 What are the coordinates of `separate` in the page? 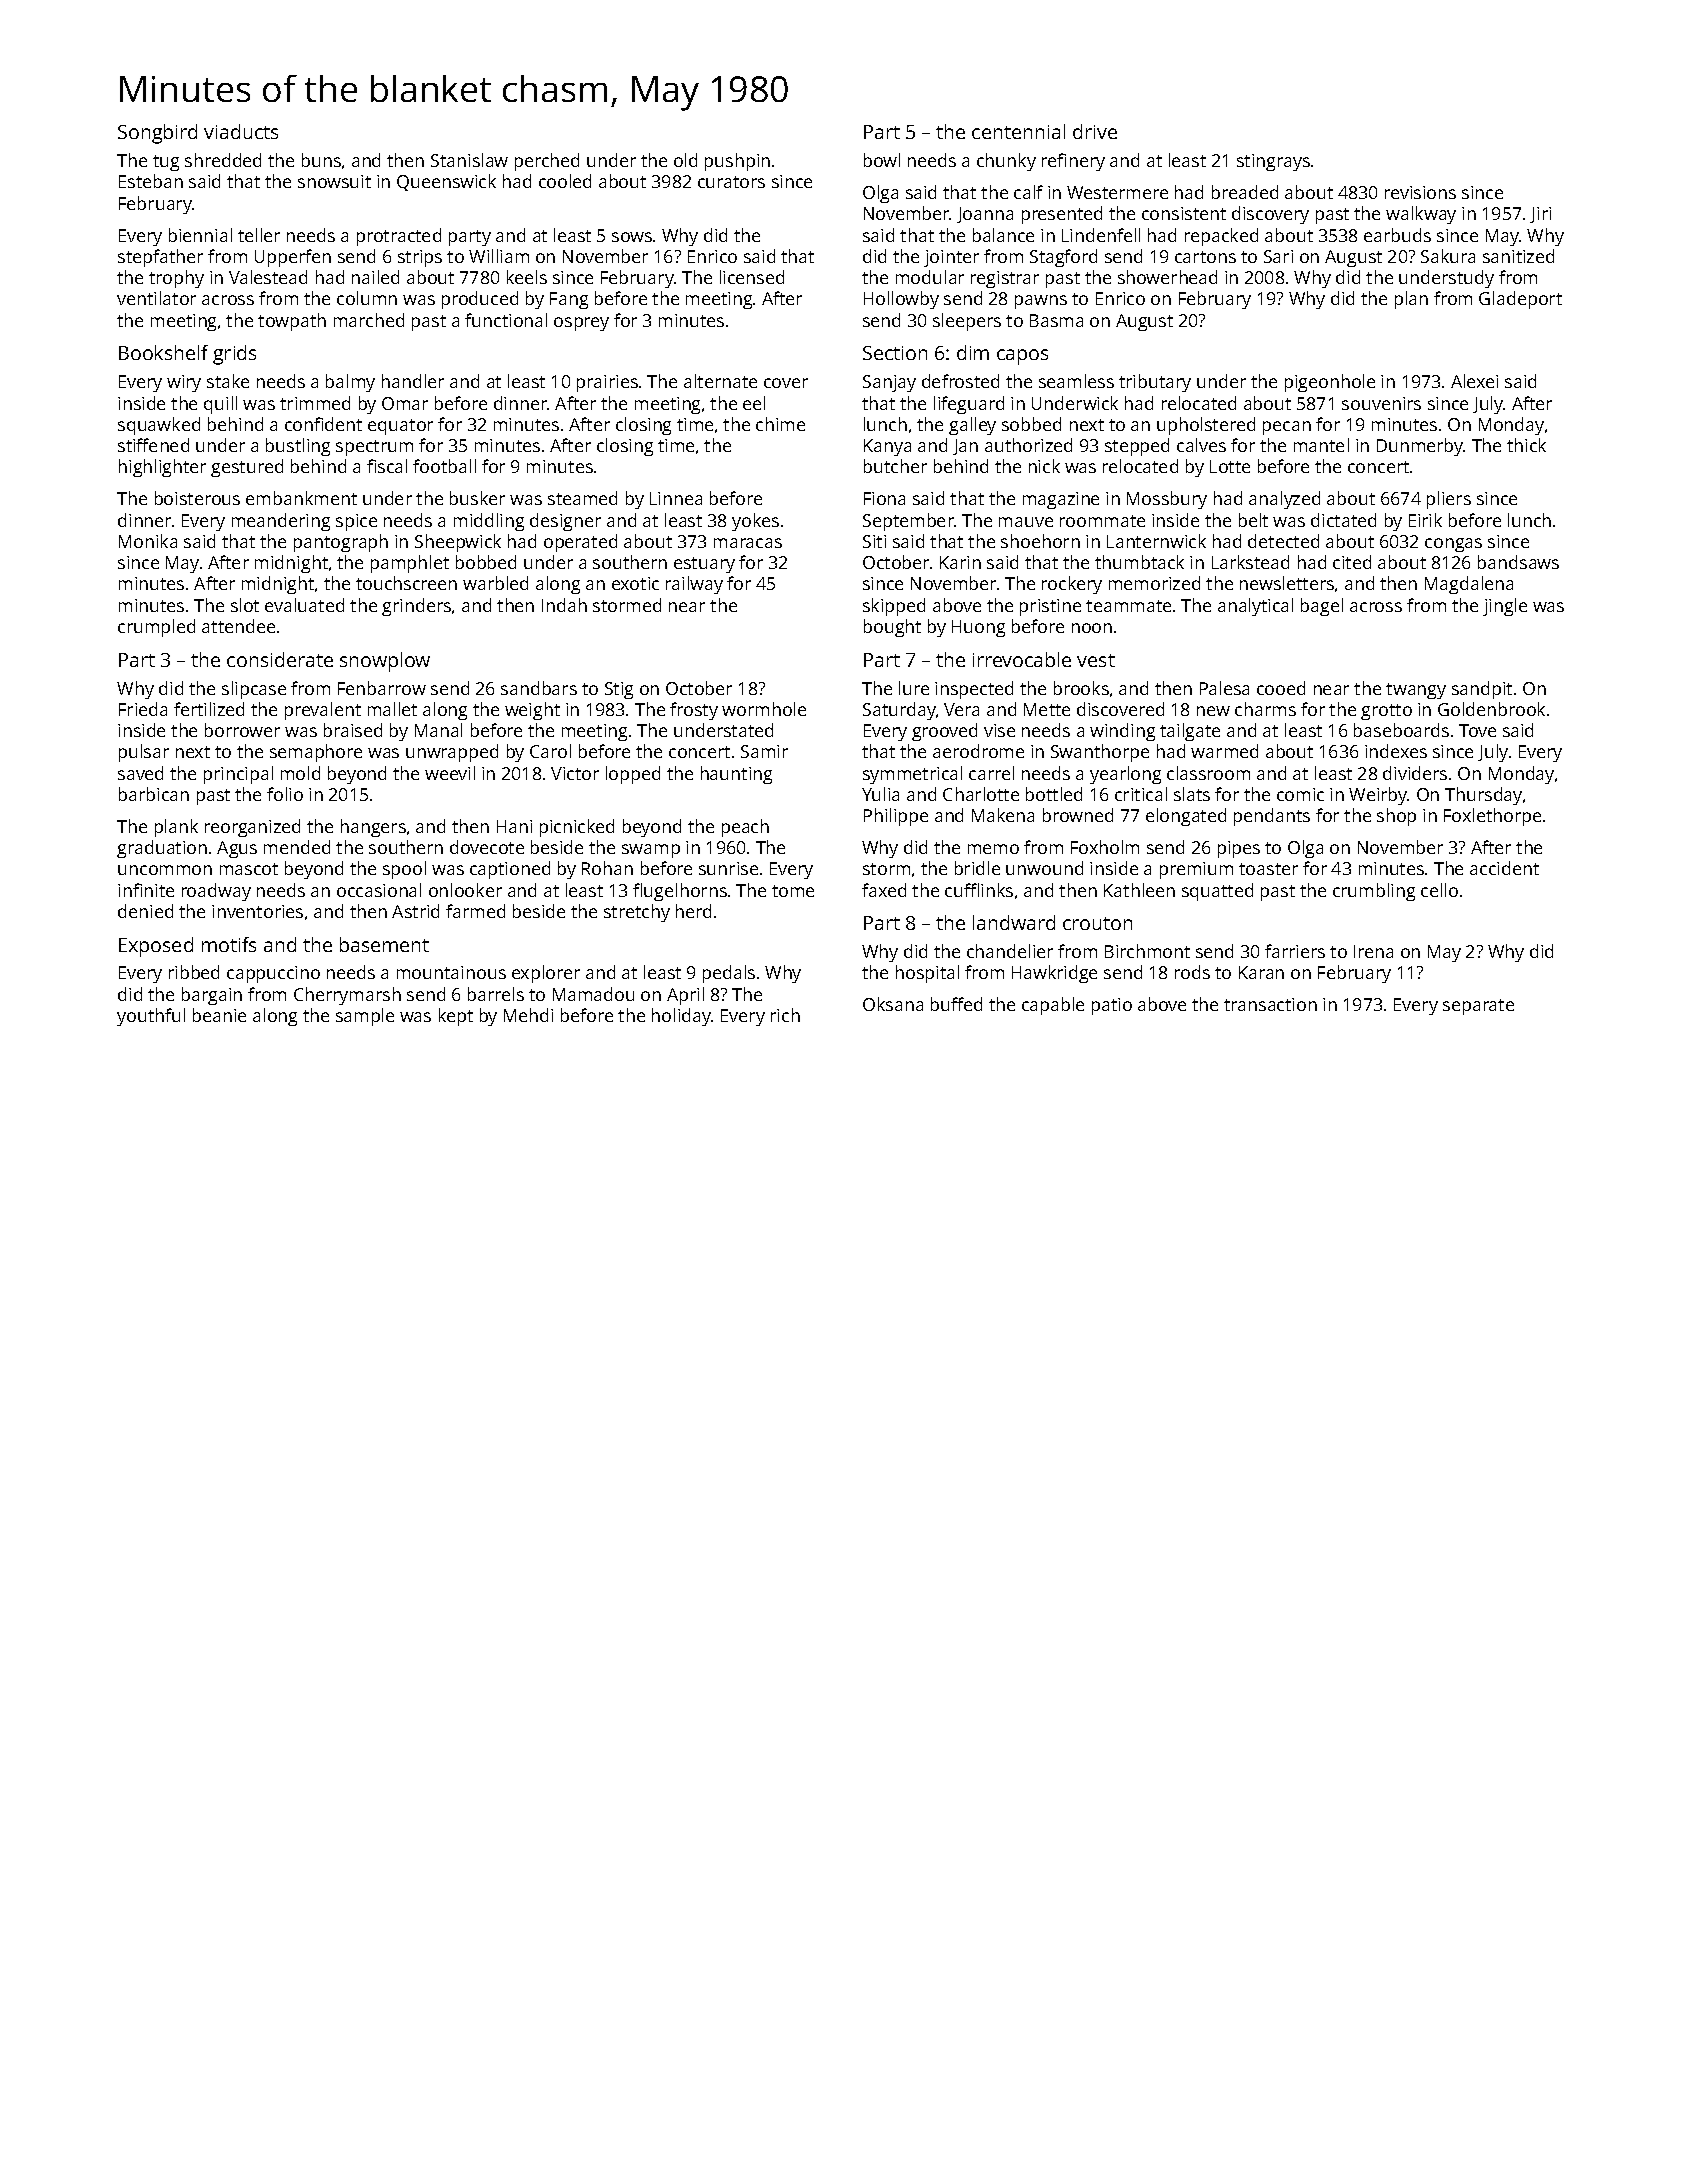 It's located at (1478, 1007).
